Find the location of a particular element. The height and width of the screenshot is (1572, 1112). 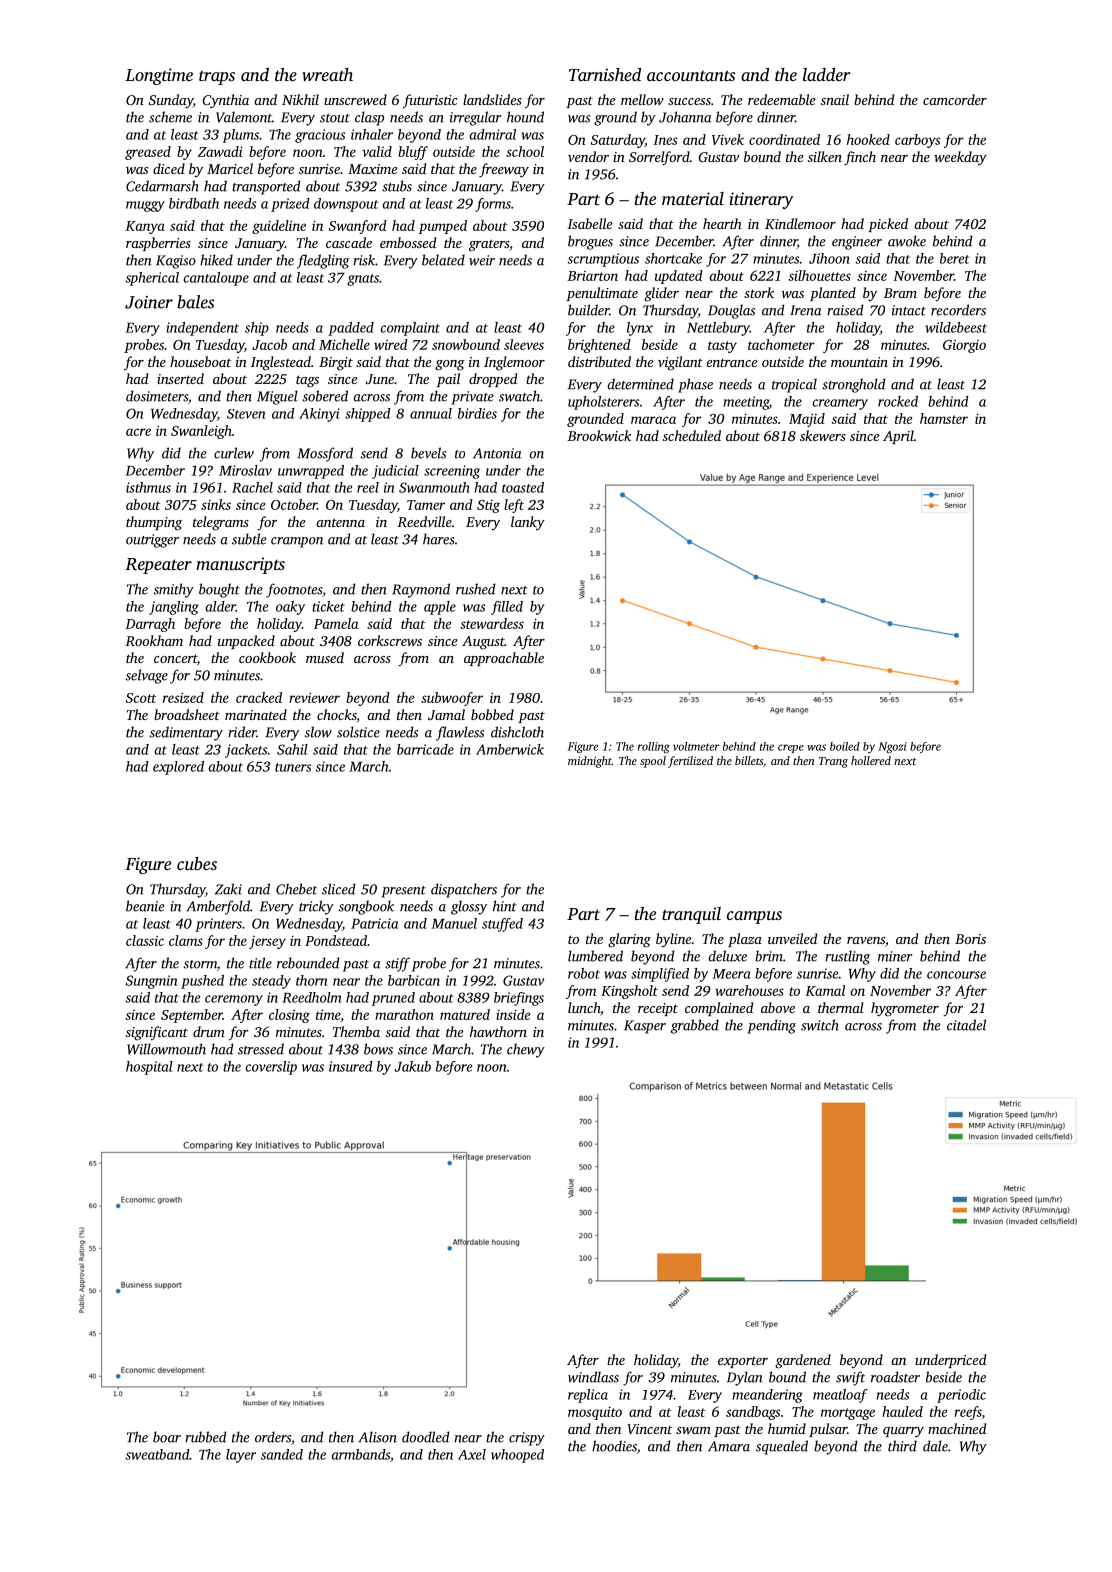

weekday is located at coordinates (960, 158).
